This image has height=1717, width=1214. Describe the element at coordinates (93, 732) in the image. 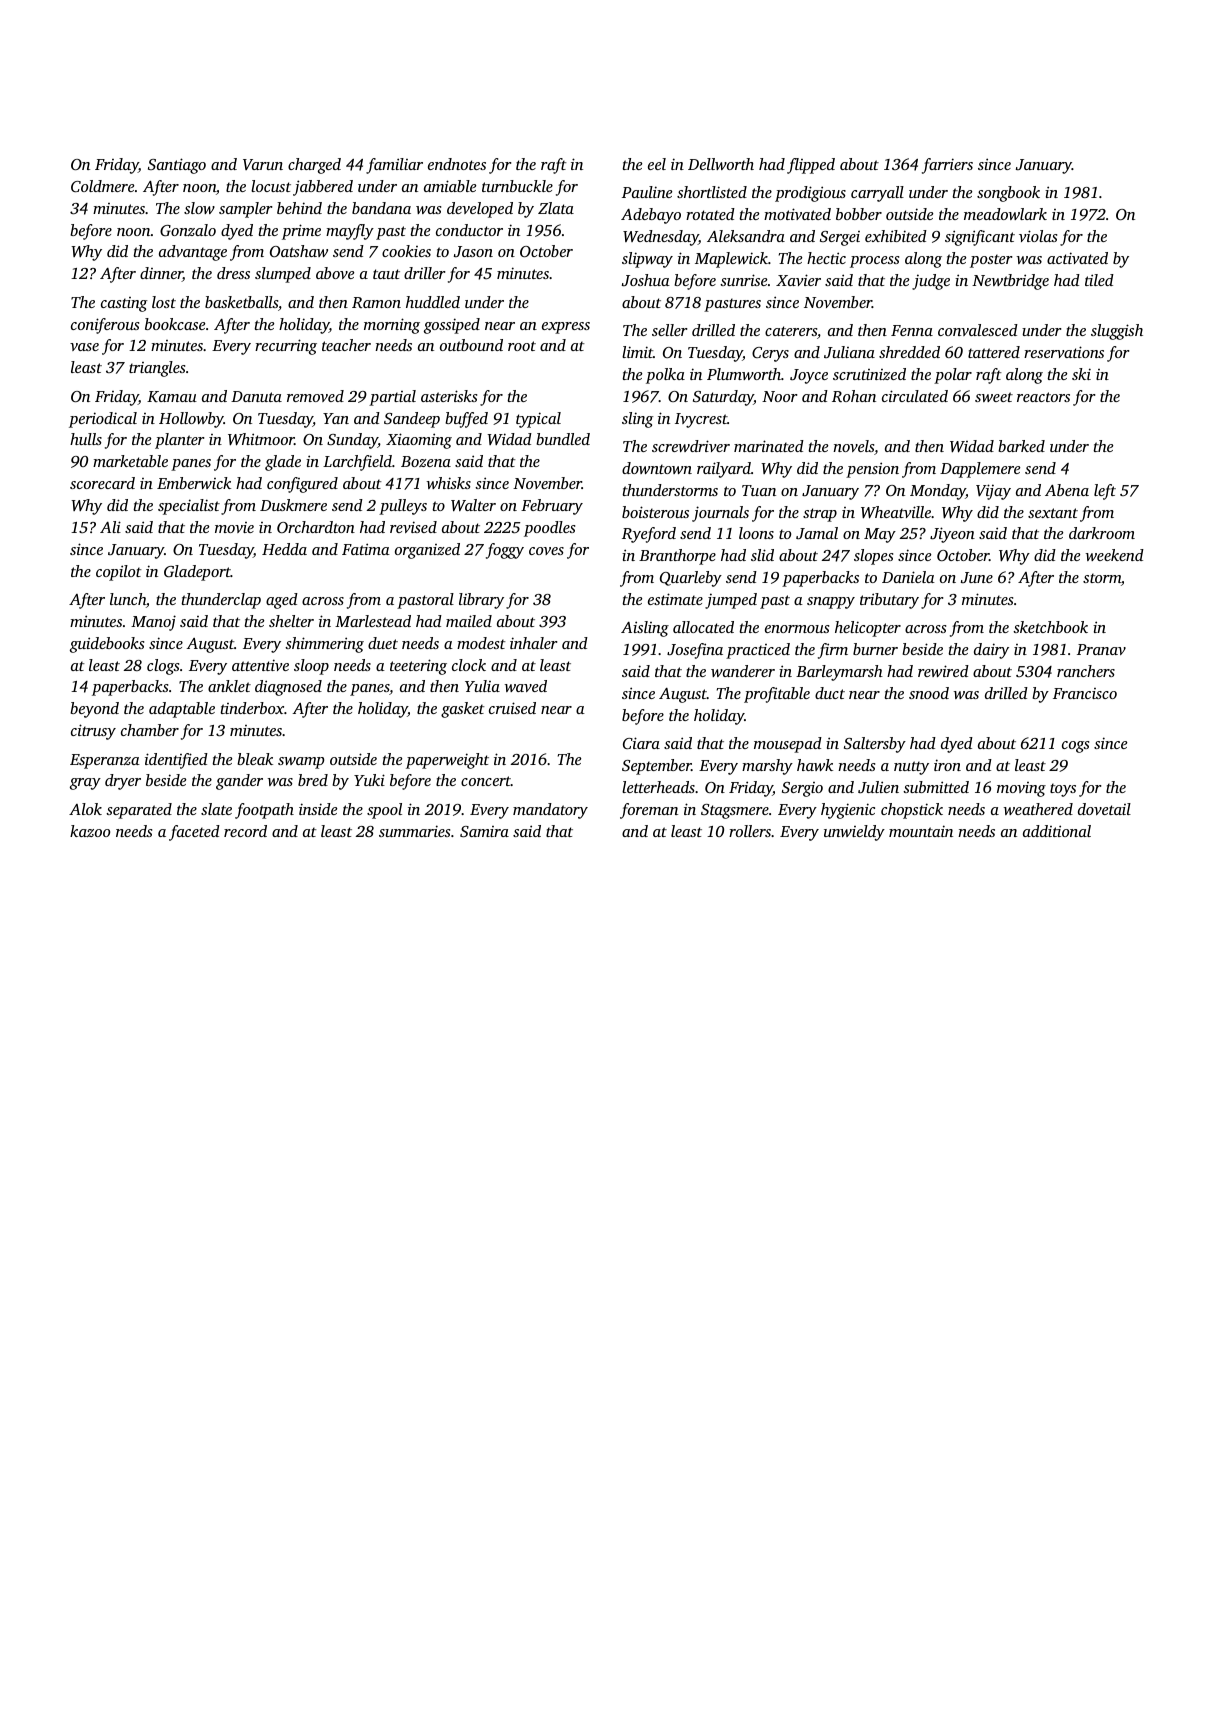

I see `citrusy` at that location.
